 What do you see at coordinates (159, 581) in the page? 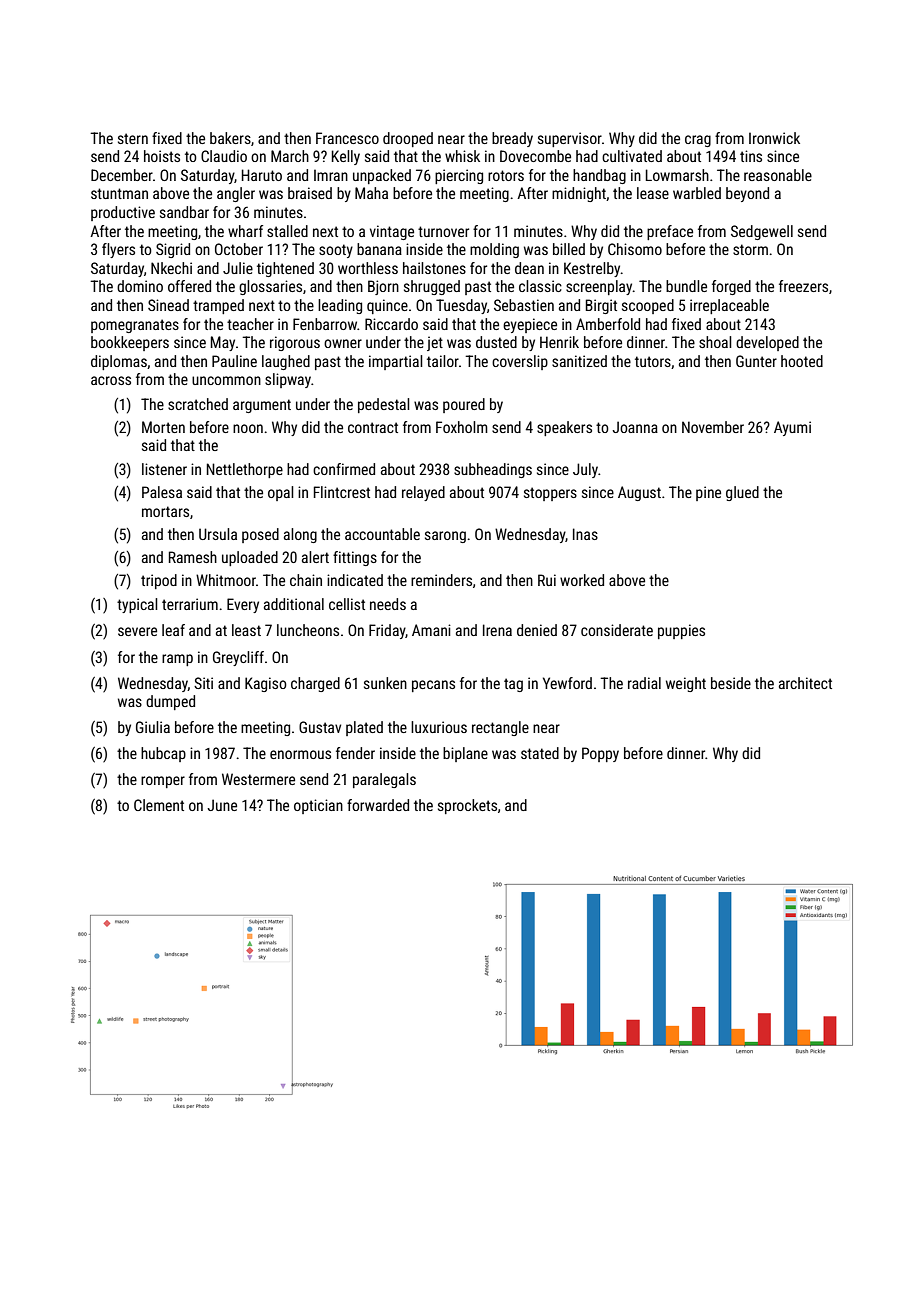
I see `tripod` at bounding box center [159, 581].
